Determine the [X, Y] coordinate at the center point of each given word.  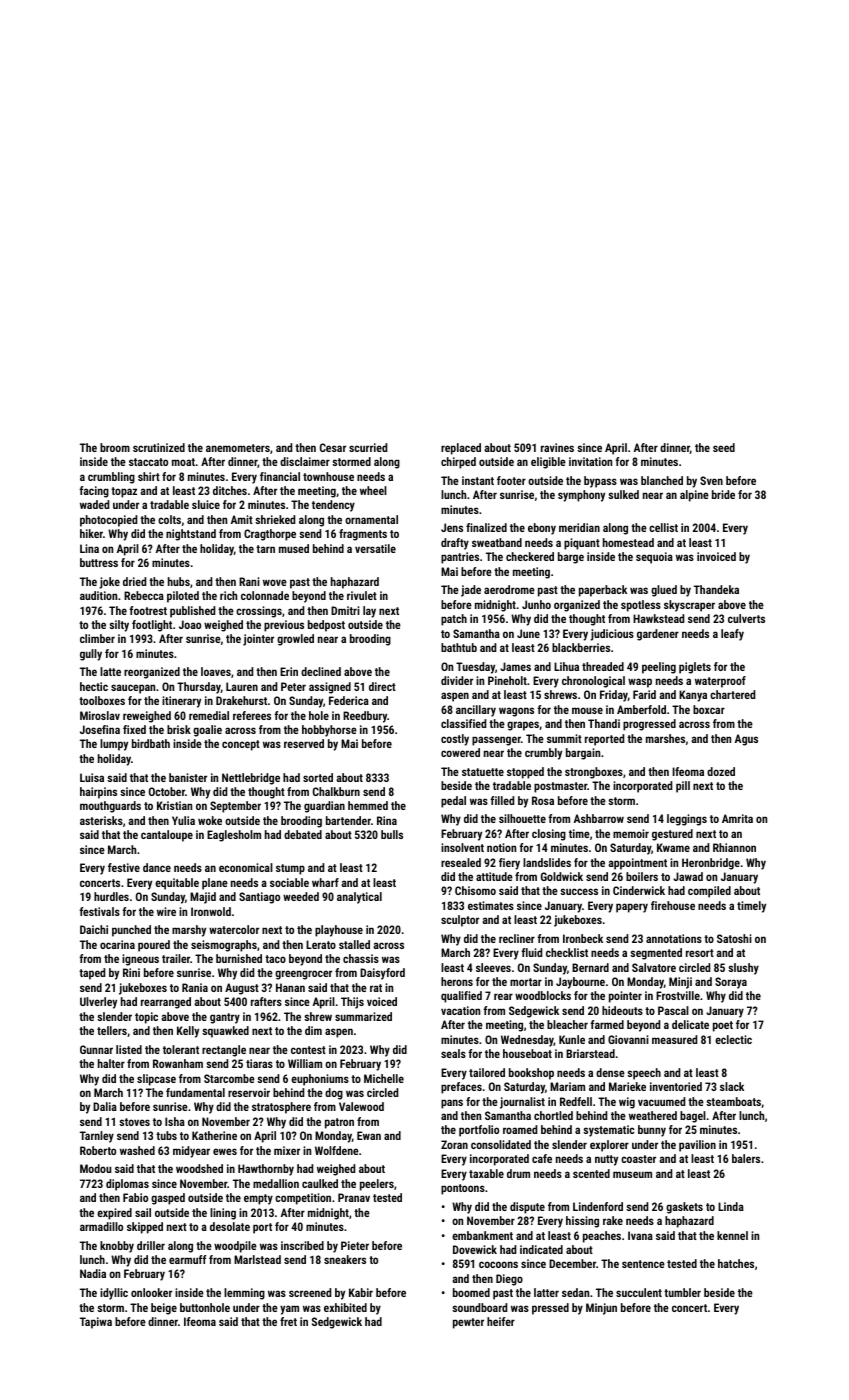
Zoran [454, 1144]
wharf [325, 882]
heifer [501, 1321]
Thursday [199, 688]
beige [164, 1309]
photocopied [108, 521]
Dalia [105, 1106]
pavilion [697, 1146]
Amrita [737, 818]
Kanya [693, 696]
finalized [486, 527]
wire [166, 911]
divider [457, 680]
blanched [662, 480]
